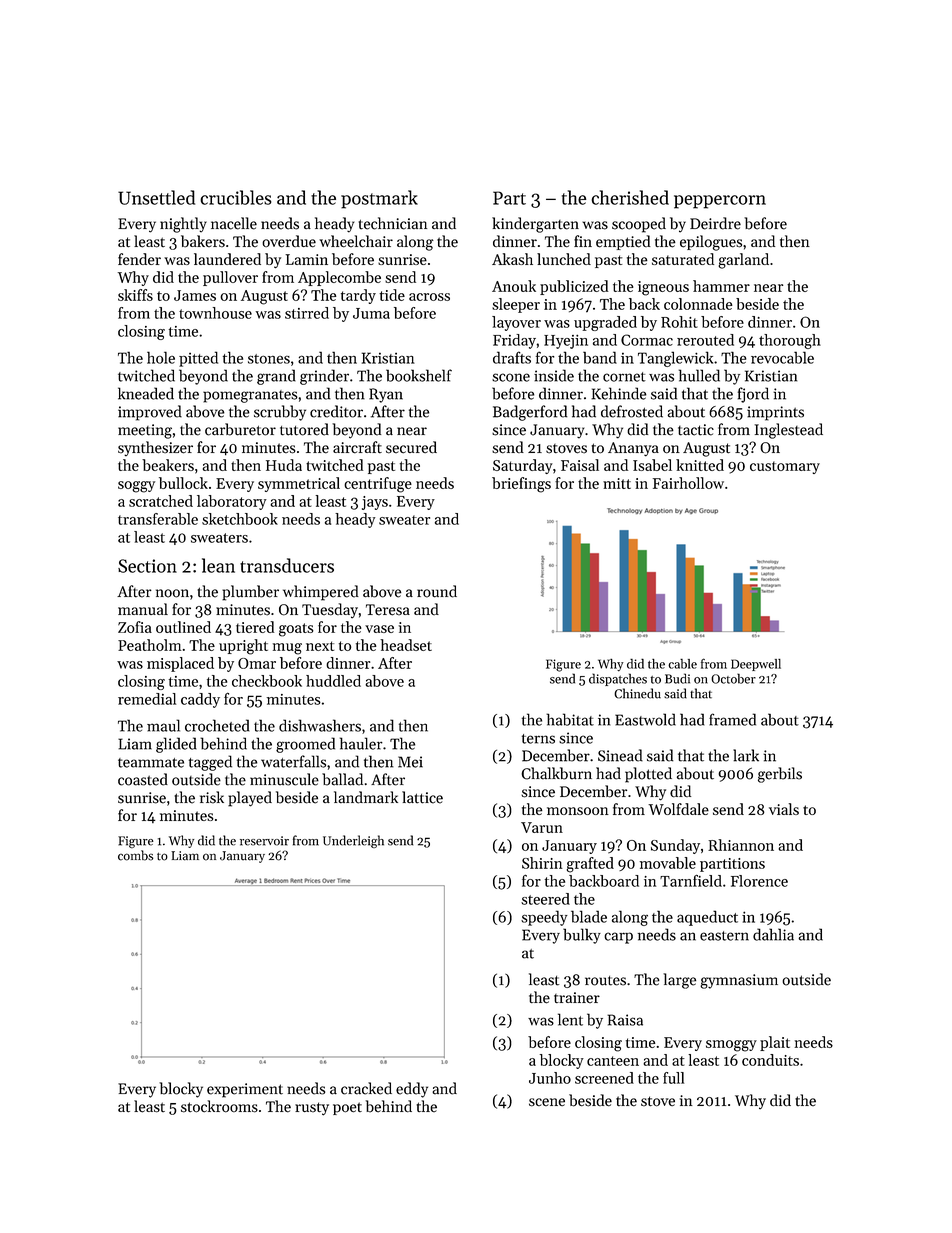  What do you see at coordinates (544, 918) in the document?
I see `speedy` at bounding box center [544, 918].
